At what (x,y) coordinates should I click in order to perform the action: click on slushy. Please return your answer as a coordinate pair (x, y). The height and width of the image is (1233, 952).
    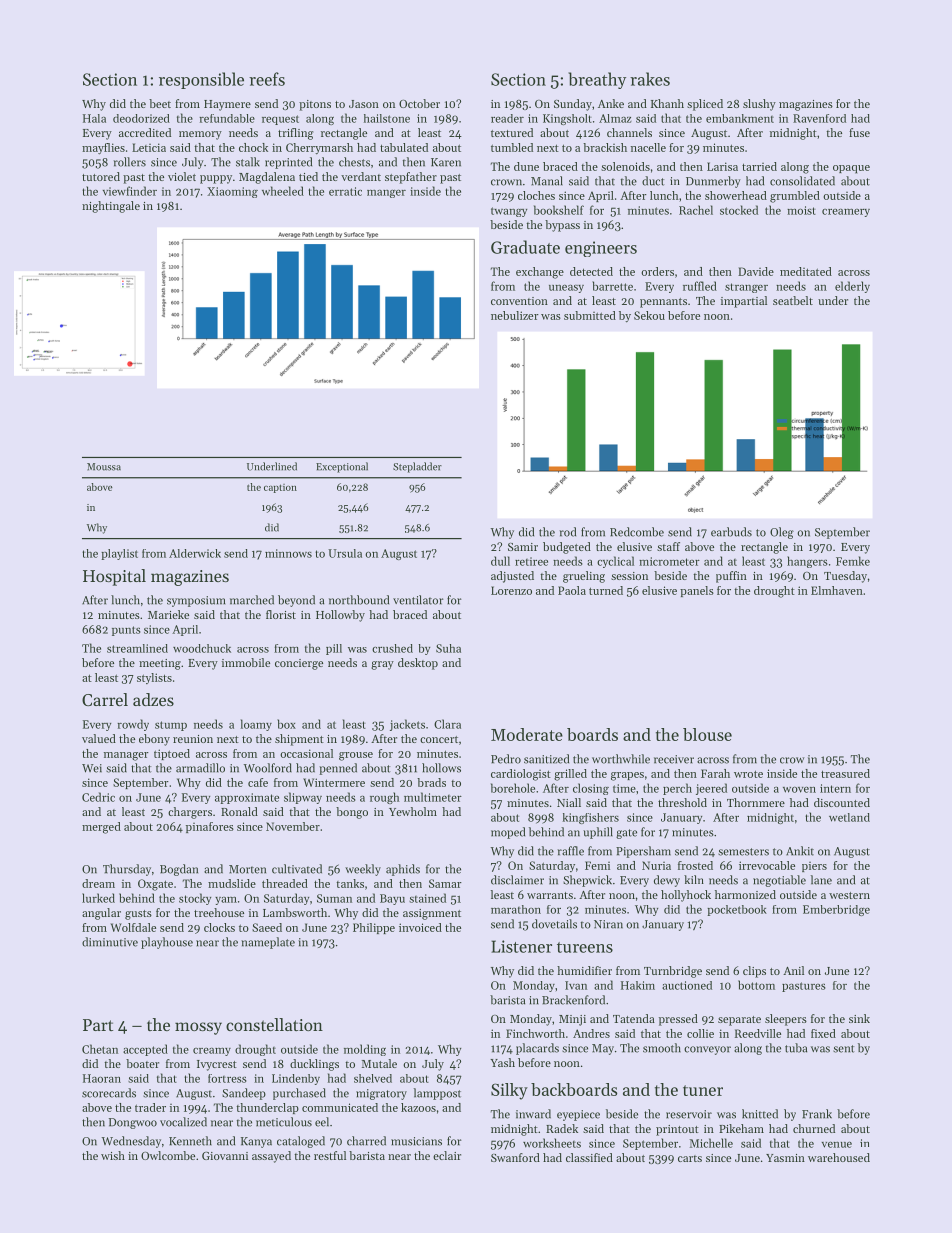
    Looking at the image, I should click on (759, 105).
